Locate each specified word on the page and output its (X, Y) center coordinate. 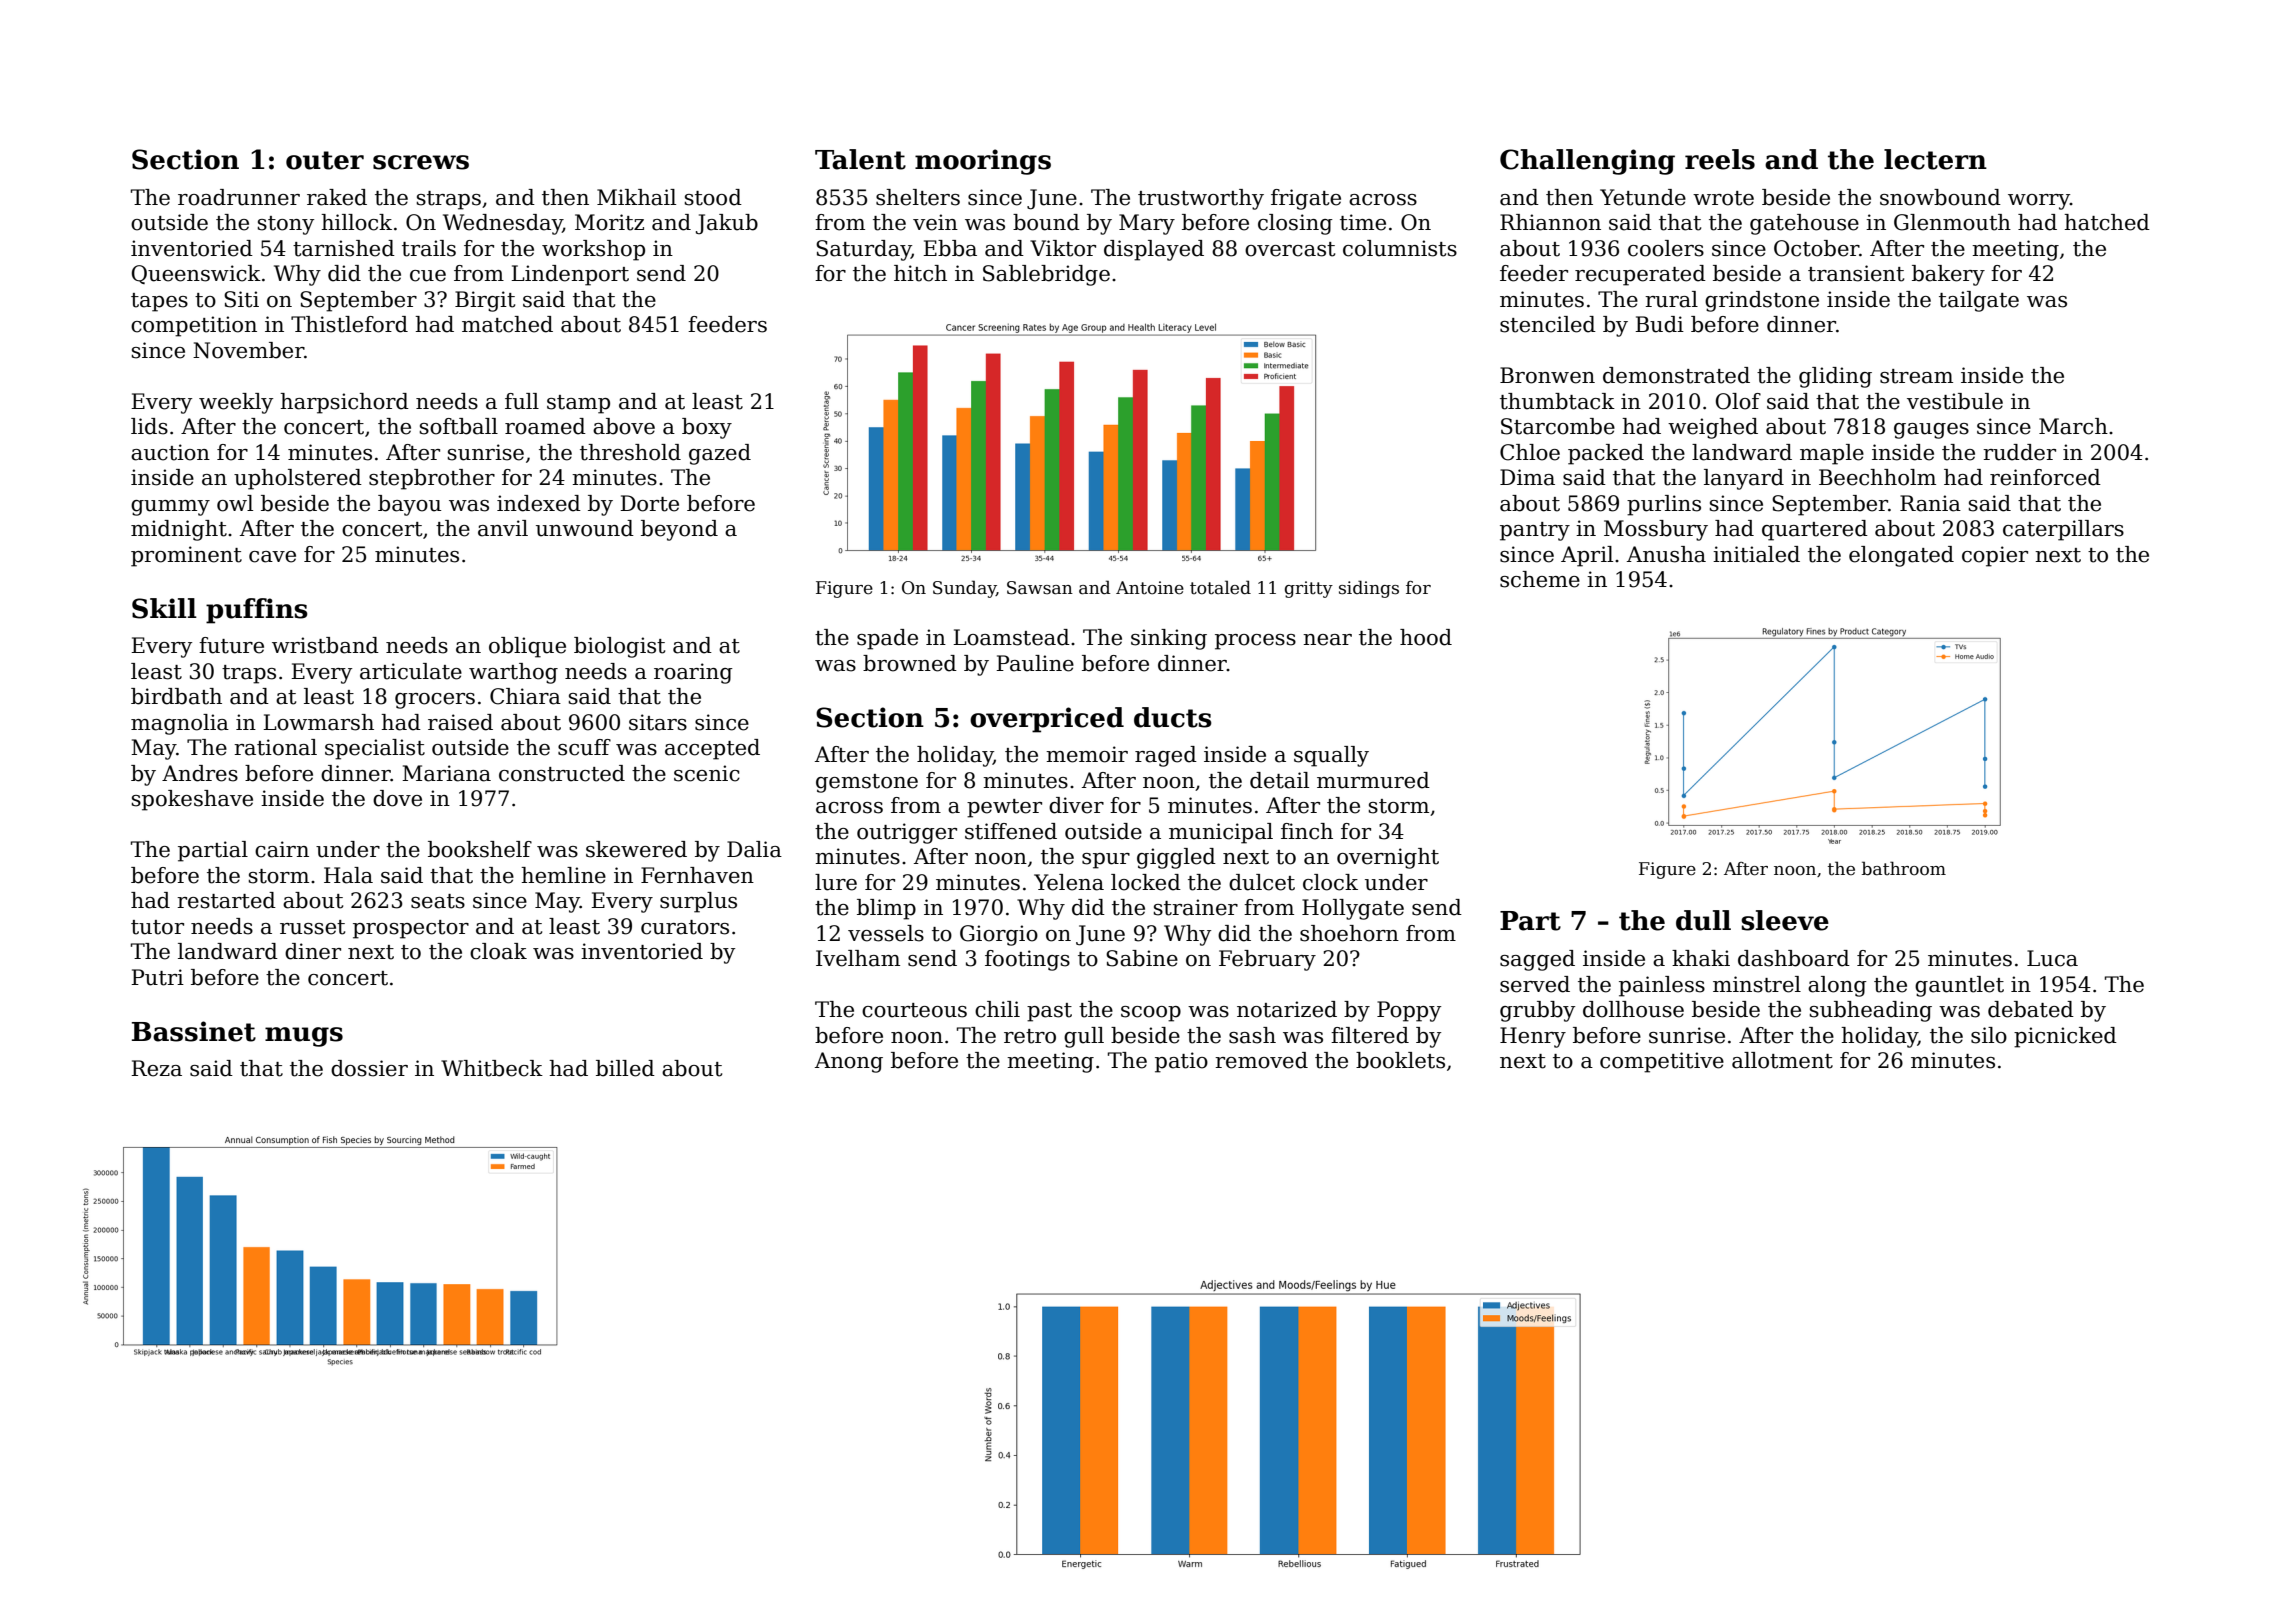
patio (1181, 1062)
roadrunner (239, 197)
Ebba (950, 248)
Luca (2052, 958)
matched (507, 324)
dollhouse (1633, 1009)
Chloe (1530, 452)
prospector (411, 929)
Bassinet (194, 1031)
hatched (2107, 222)
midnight (179, 530)
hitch (920, 273)
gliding (1835, 377)
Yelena (1069, 882)
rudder (2019, 452)
